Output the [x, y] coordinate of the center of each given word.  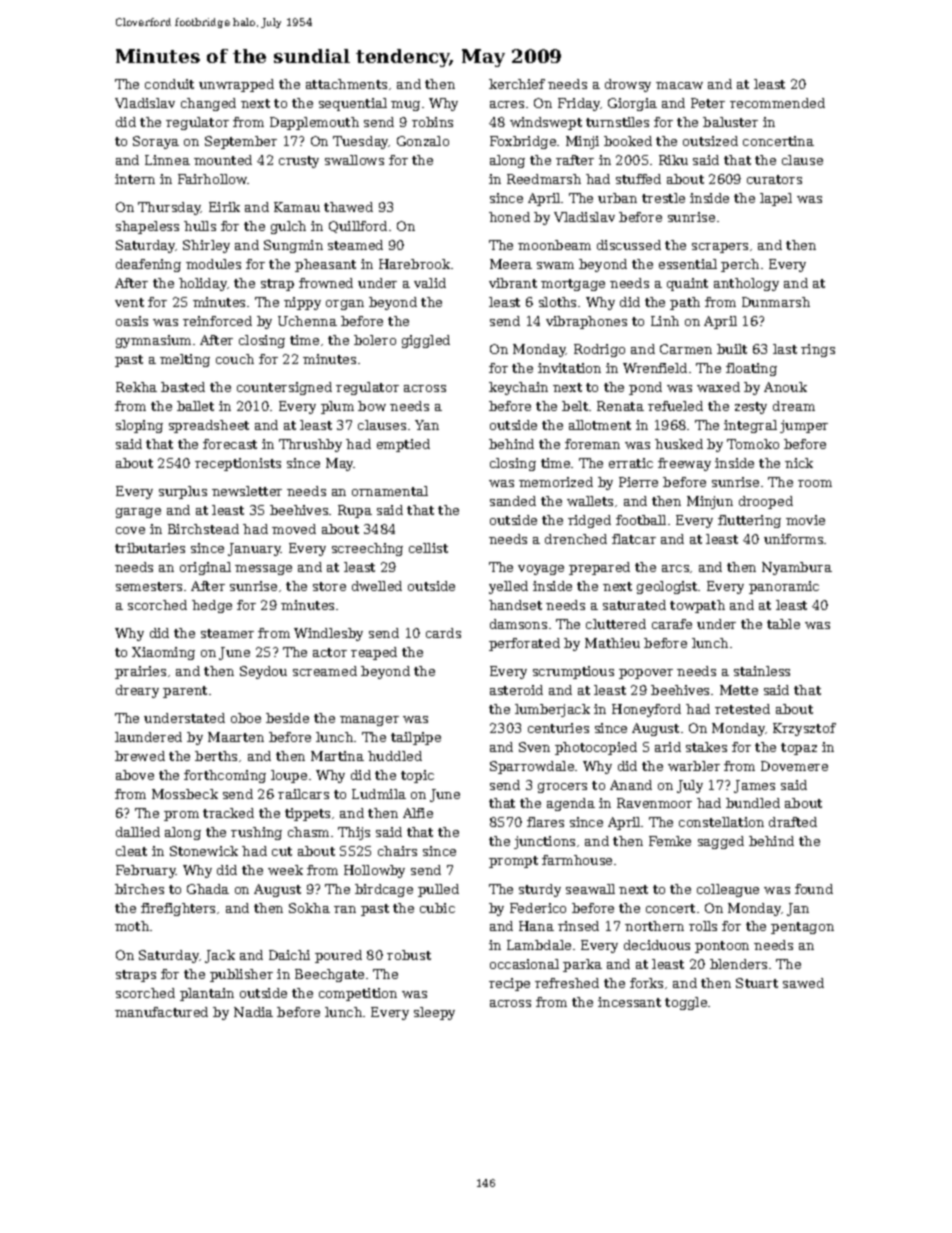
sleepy [434, 1013]
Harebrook [414, 264]
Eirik [224, 207]
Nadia [253, 1012]
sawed [803, 983]
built [732, 349]
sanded [513, 501]
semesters [149, 586]
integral [750, 426]
